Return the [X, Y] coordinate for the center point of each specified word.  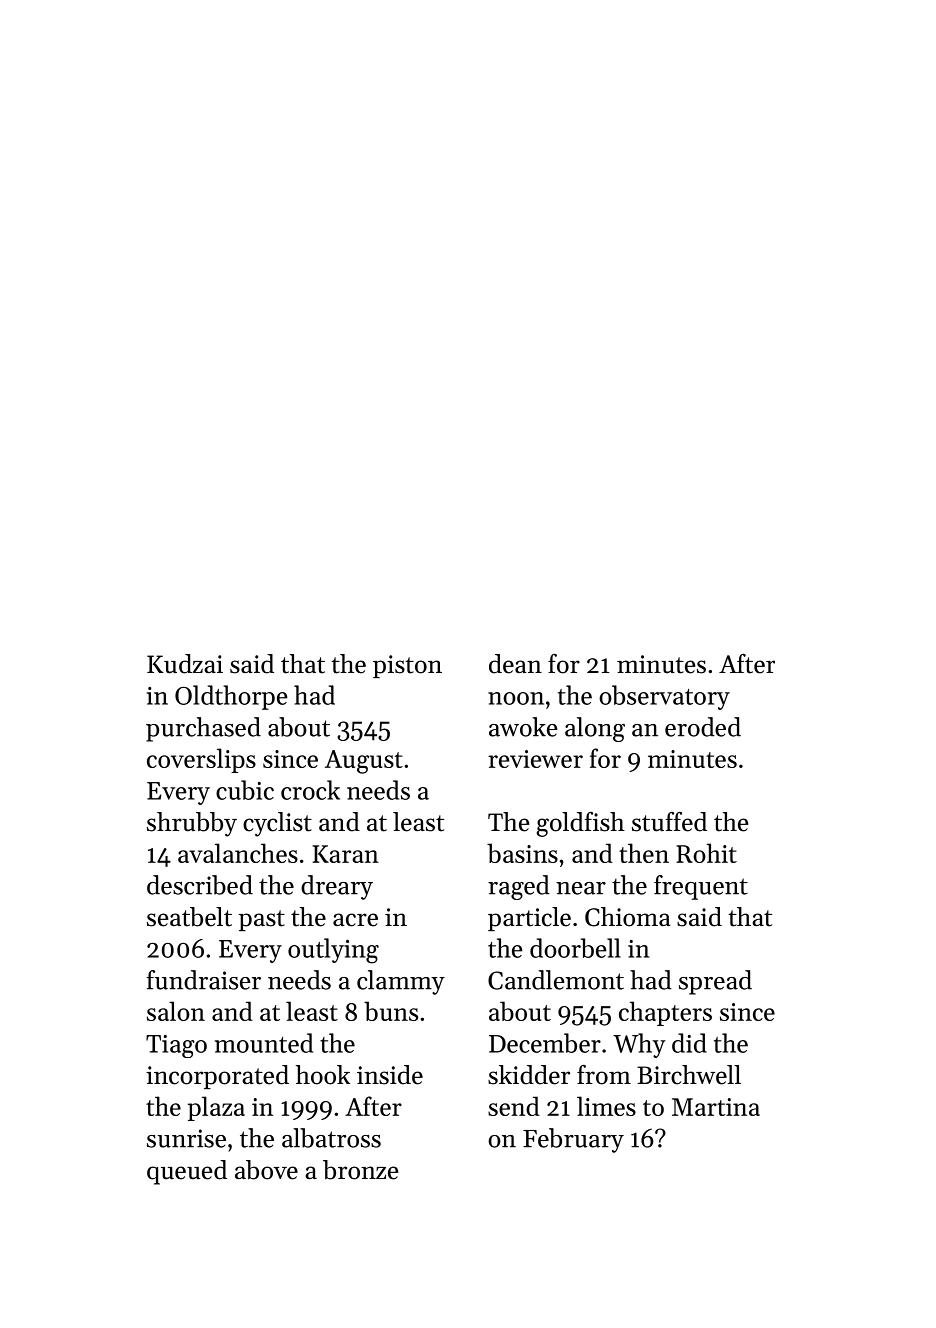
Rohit [706, 853]
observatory [664, 697]
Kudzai [185, 664]
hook [323, 1075]
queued [187, 1172]
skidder [529, 1075]
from [604, 1075]
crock [310, 790]
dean [515, 664]
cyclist [277, 824]
